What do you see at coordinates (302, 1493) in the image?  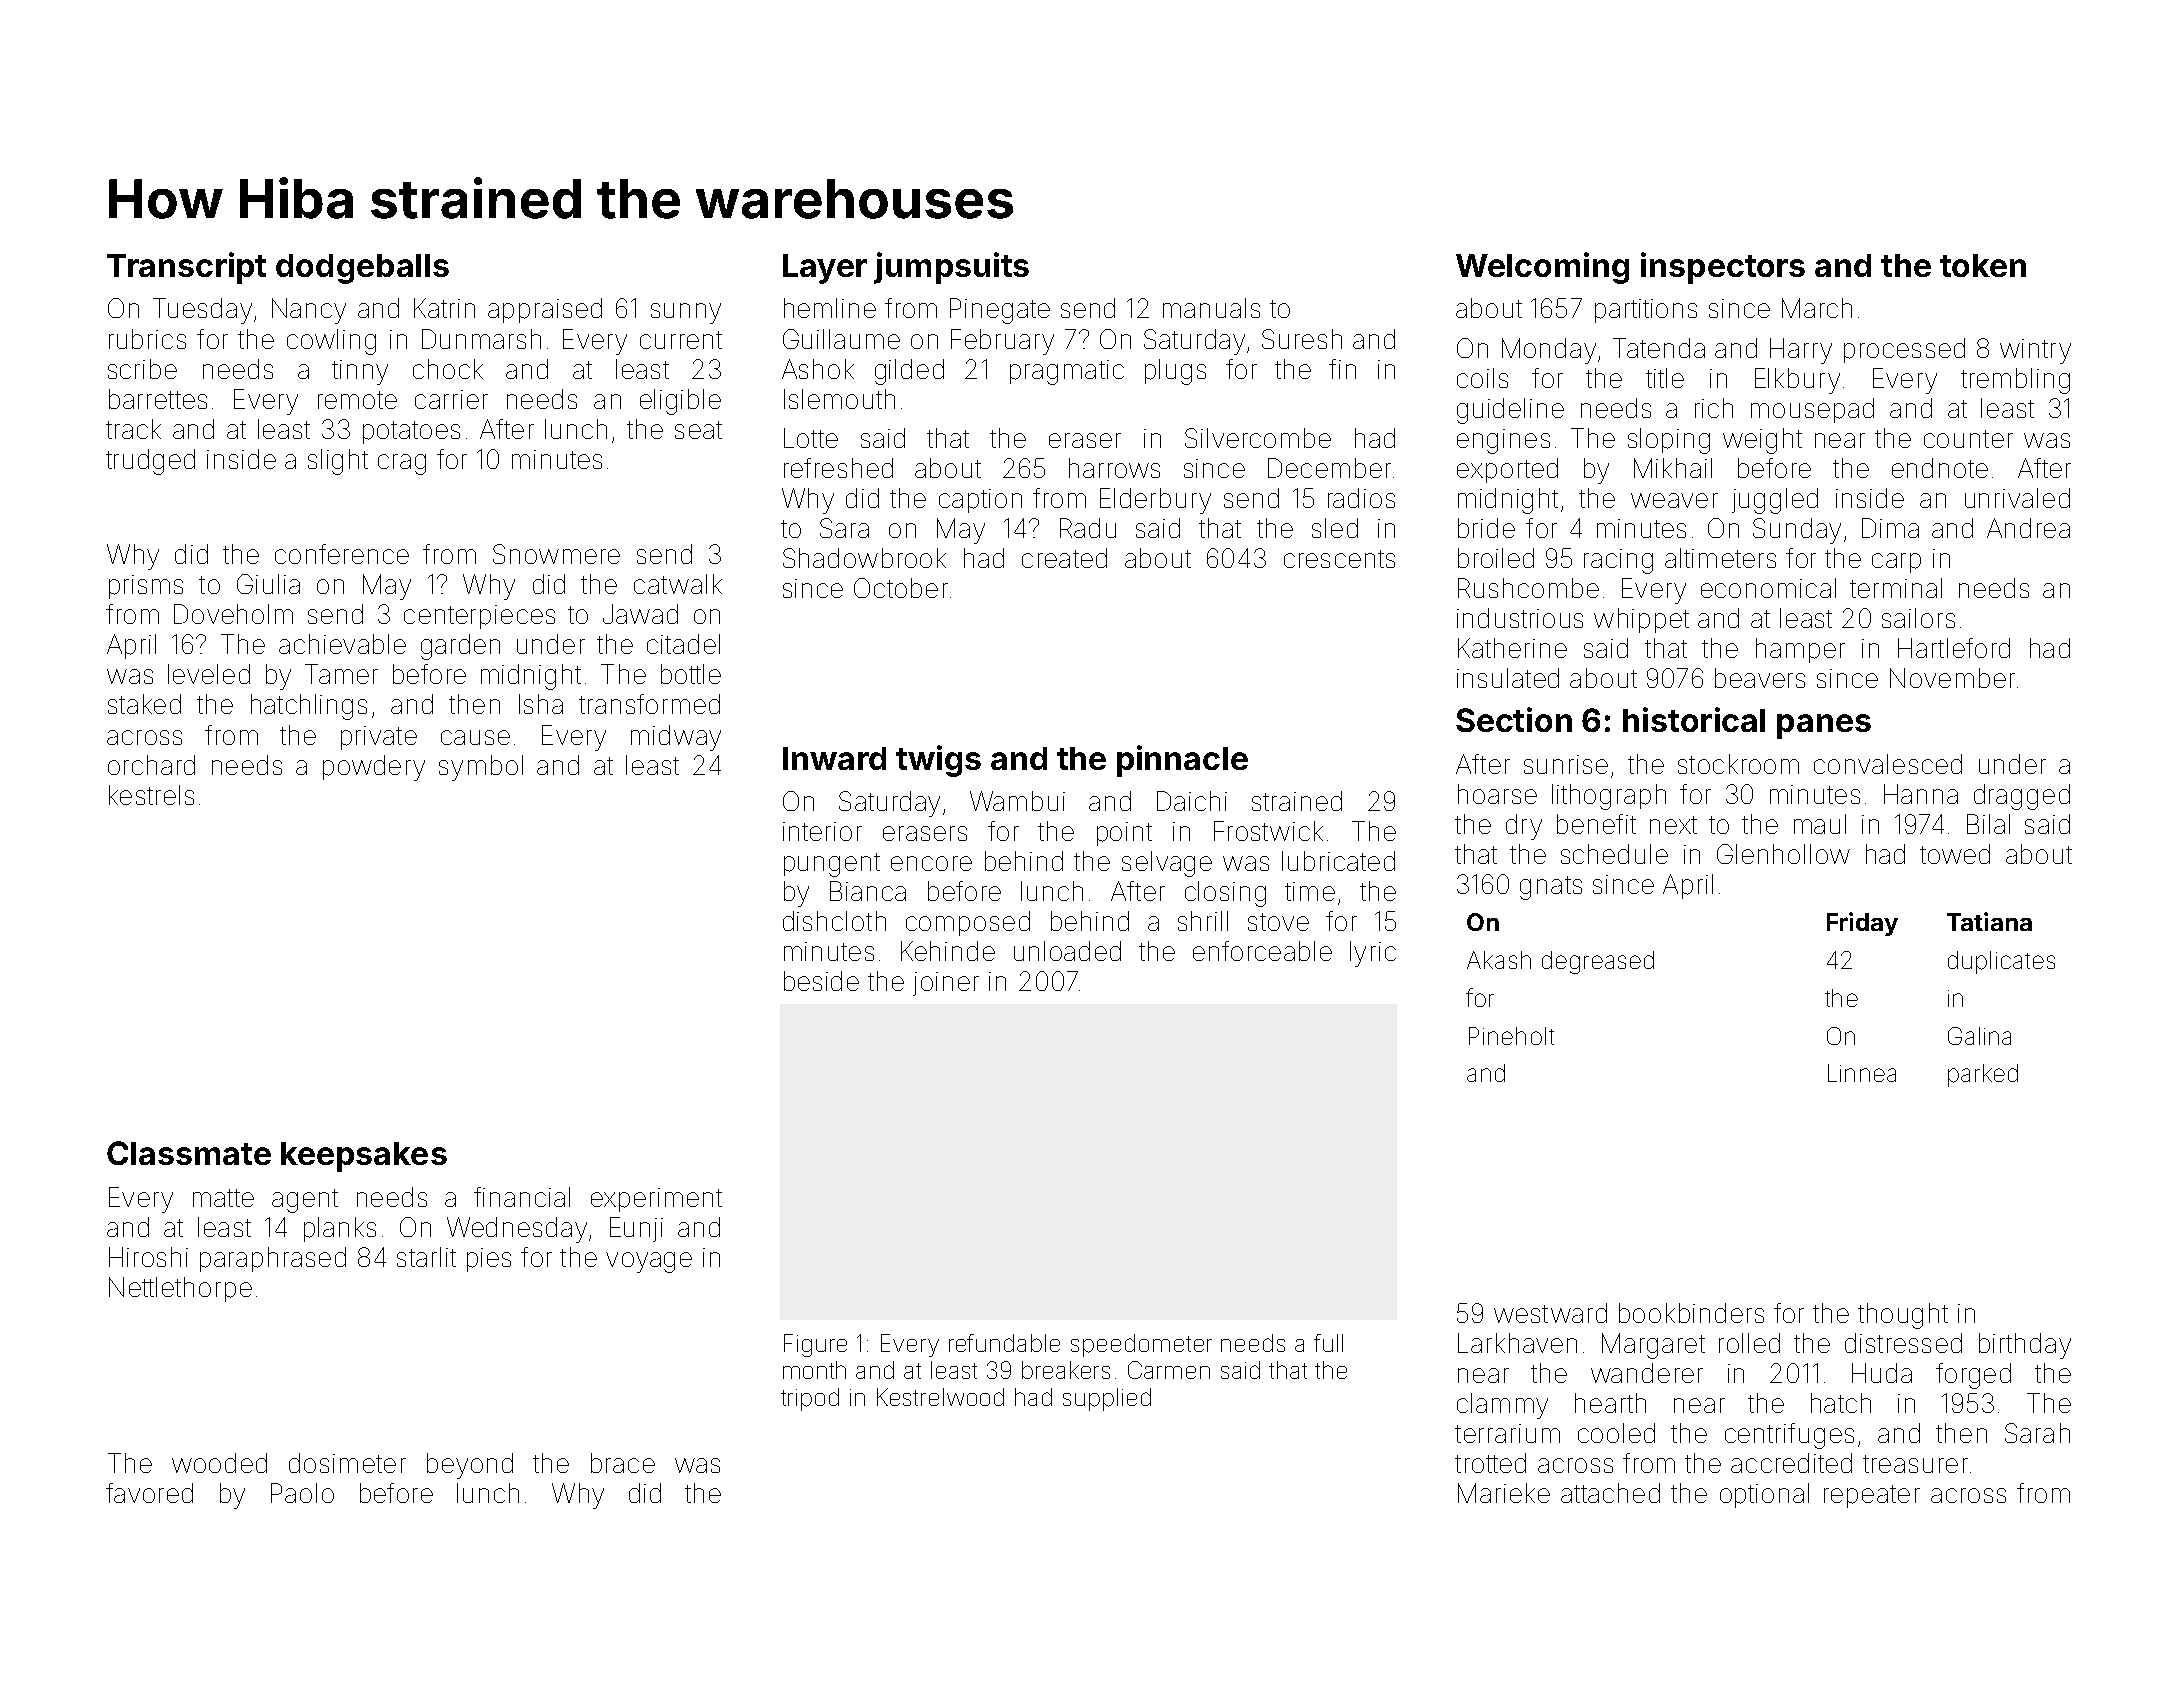 I see `Paolo` at bounding box center [302, 1493].
